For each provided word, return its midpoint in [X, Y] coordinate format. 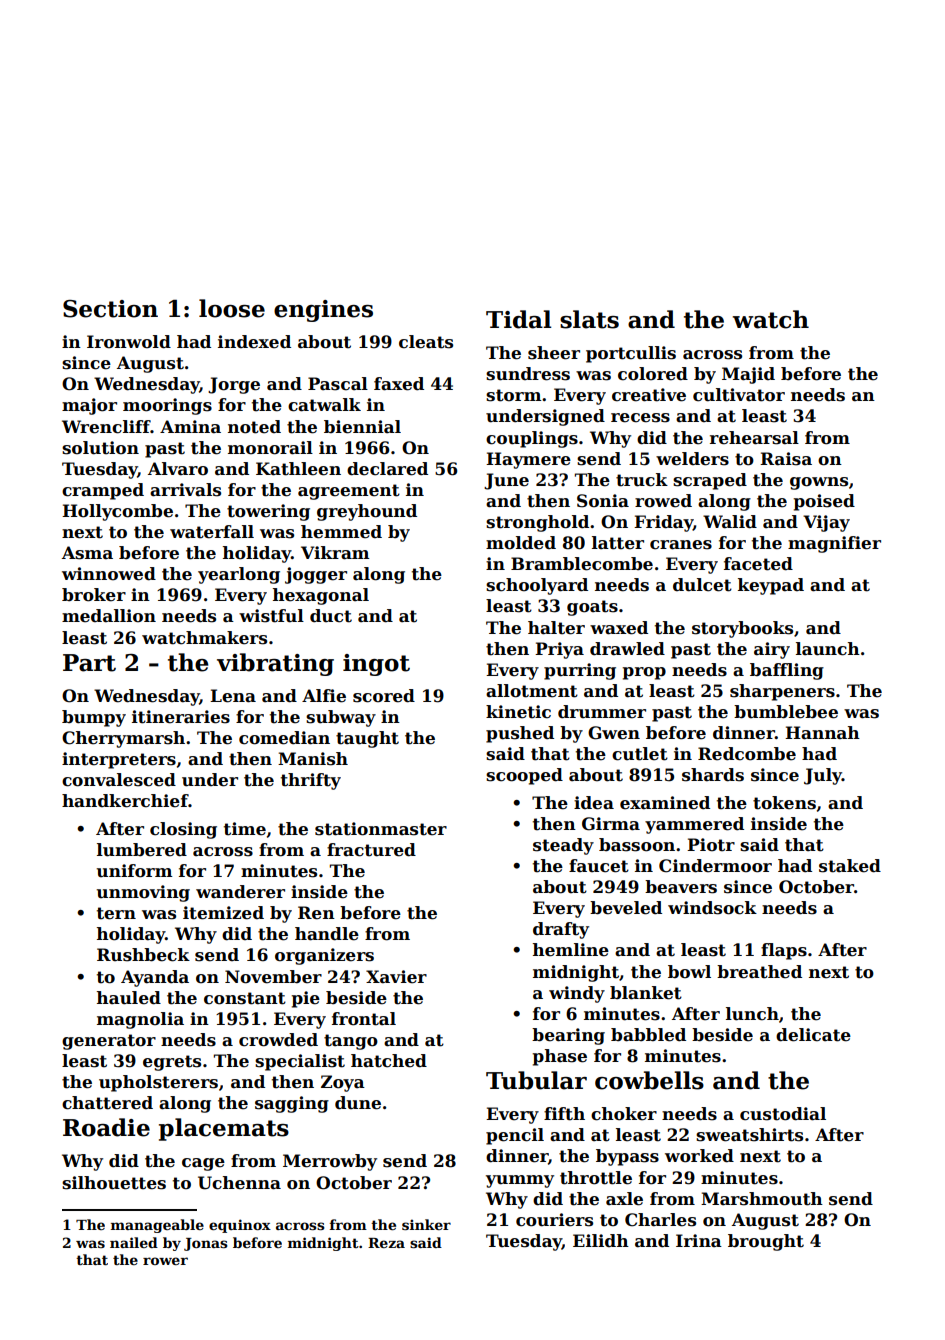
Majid [748, 375]
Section [110, 309]
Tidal [518, 319]
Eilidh [601, 1240]
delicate [813, 1035]
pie [306, 999]
